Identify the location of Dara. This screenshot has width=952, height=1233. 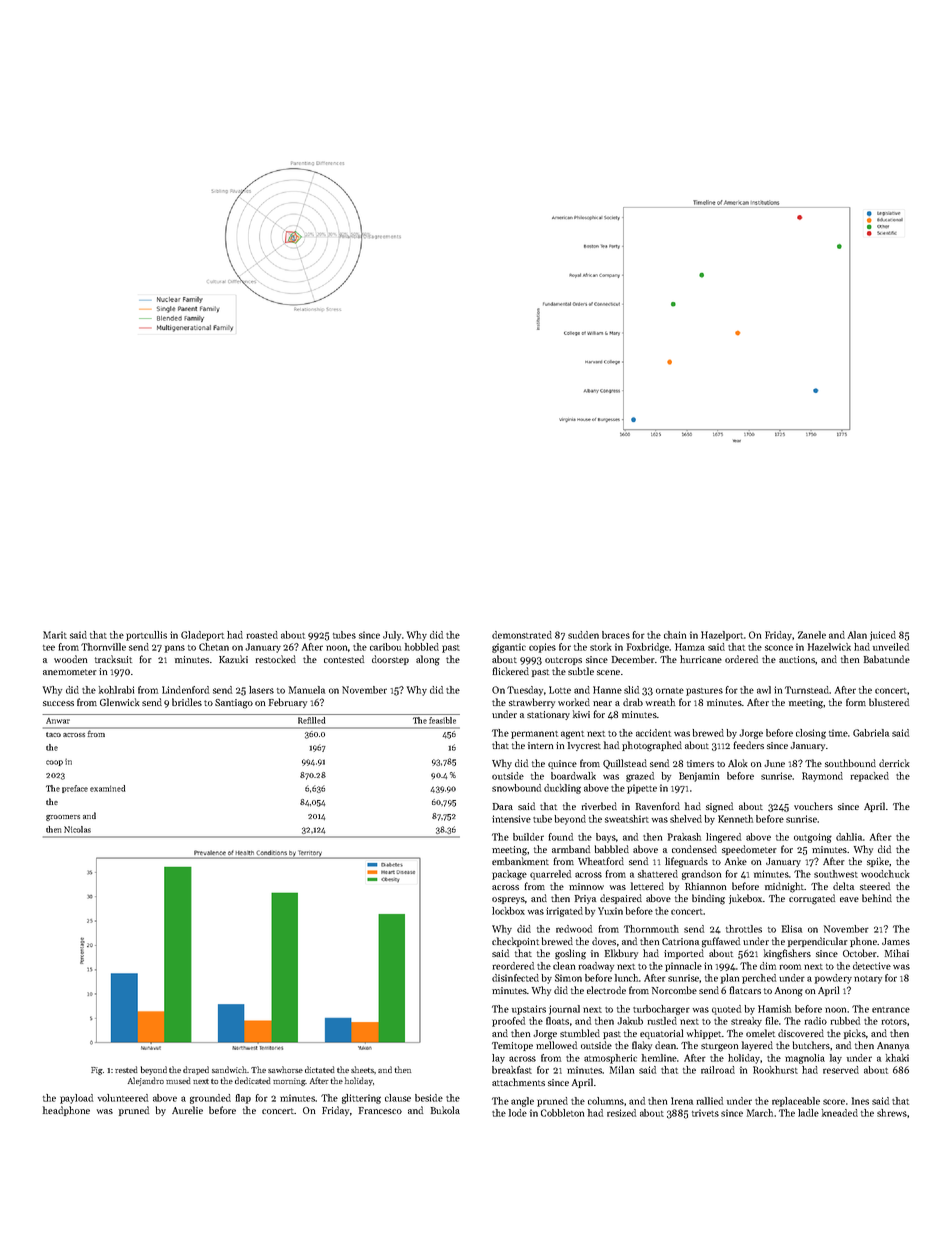
(503, 806).
